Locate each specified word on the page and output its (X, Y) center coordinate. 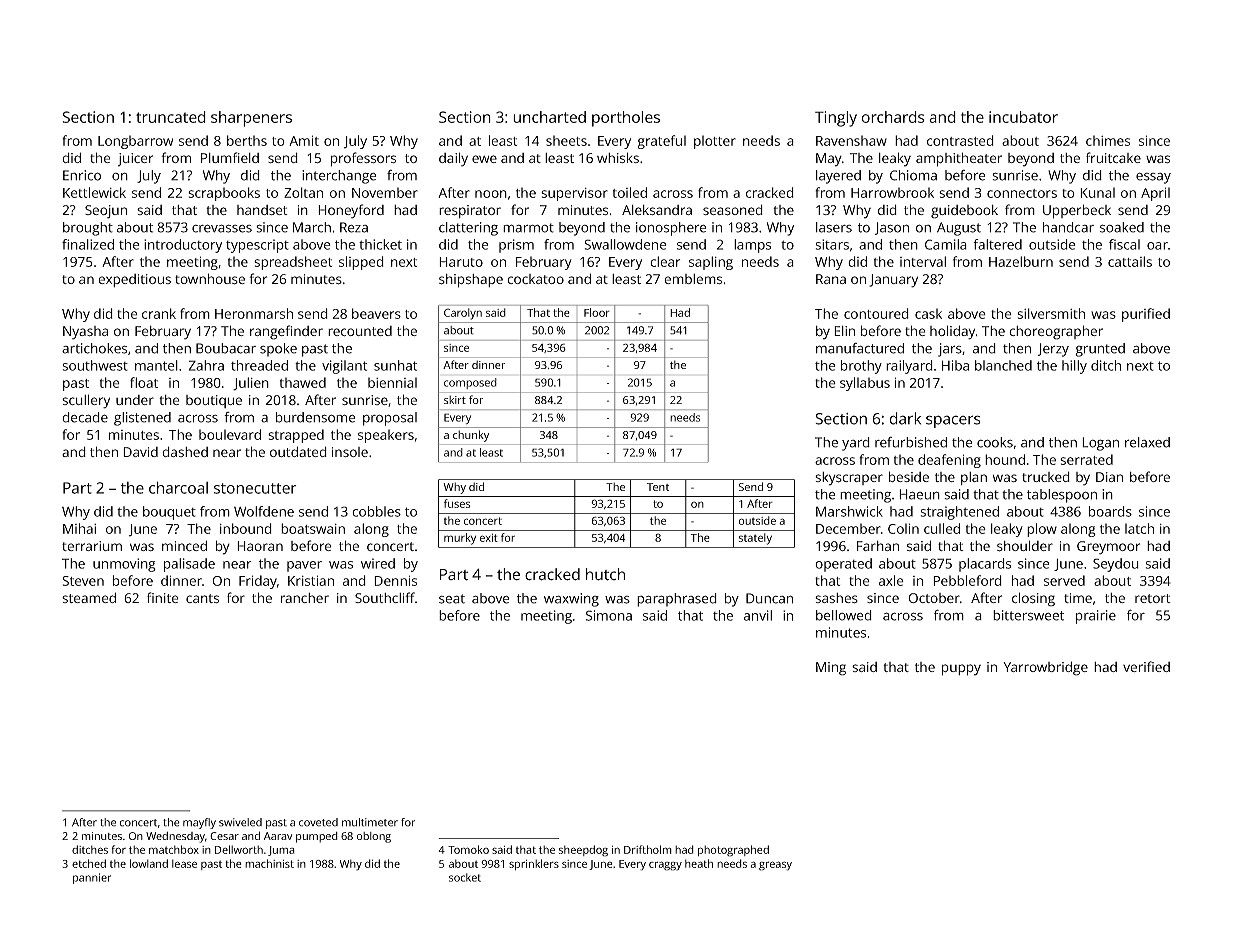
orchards (893, 117)
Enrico (82, 175)
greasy (775, 866)
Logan (1100, 444)
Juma (281, 851)
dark (905, 418)
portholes (626, 119)
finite (163, 597)
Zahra (206, 365)
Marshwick (849, 511)
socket (465, 877)
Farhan (878, 546)
